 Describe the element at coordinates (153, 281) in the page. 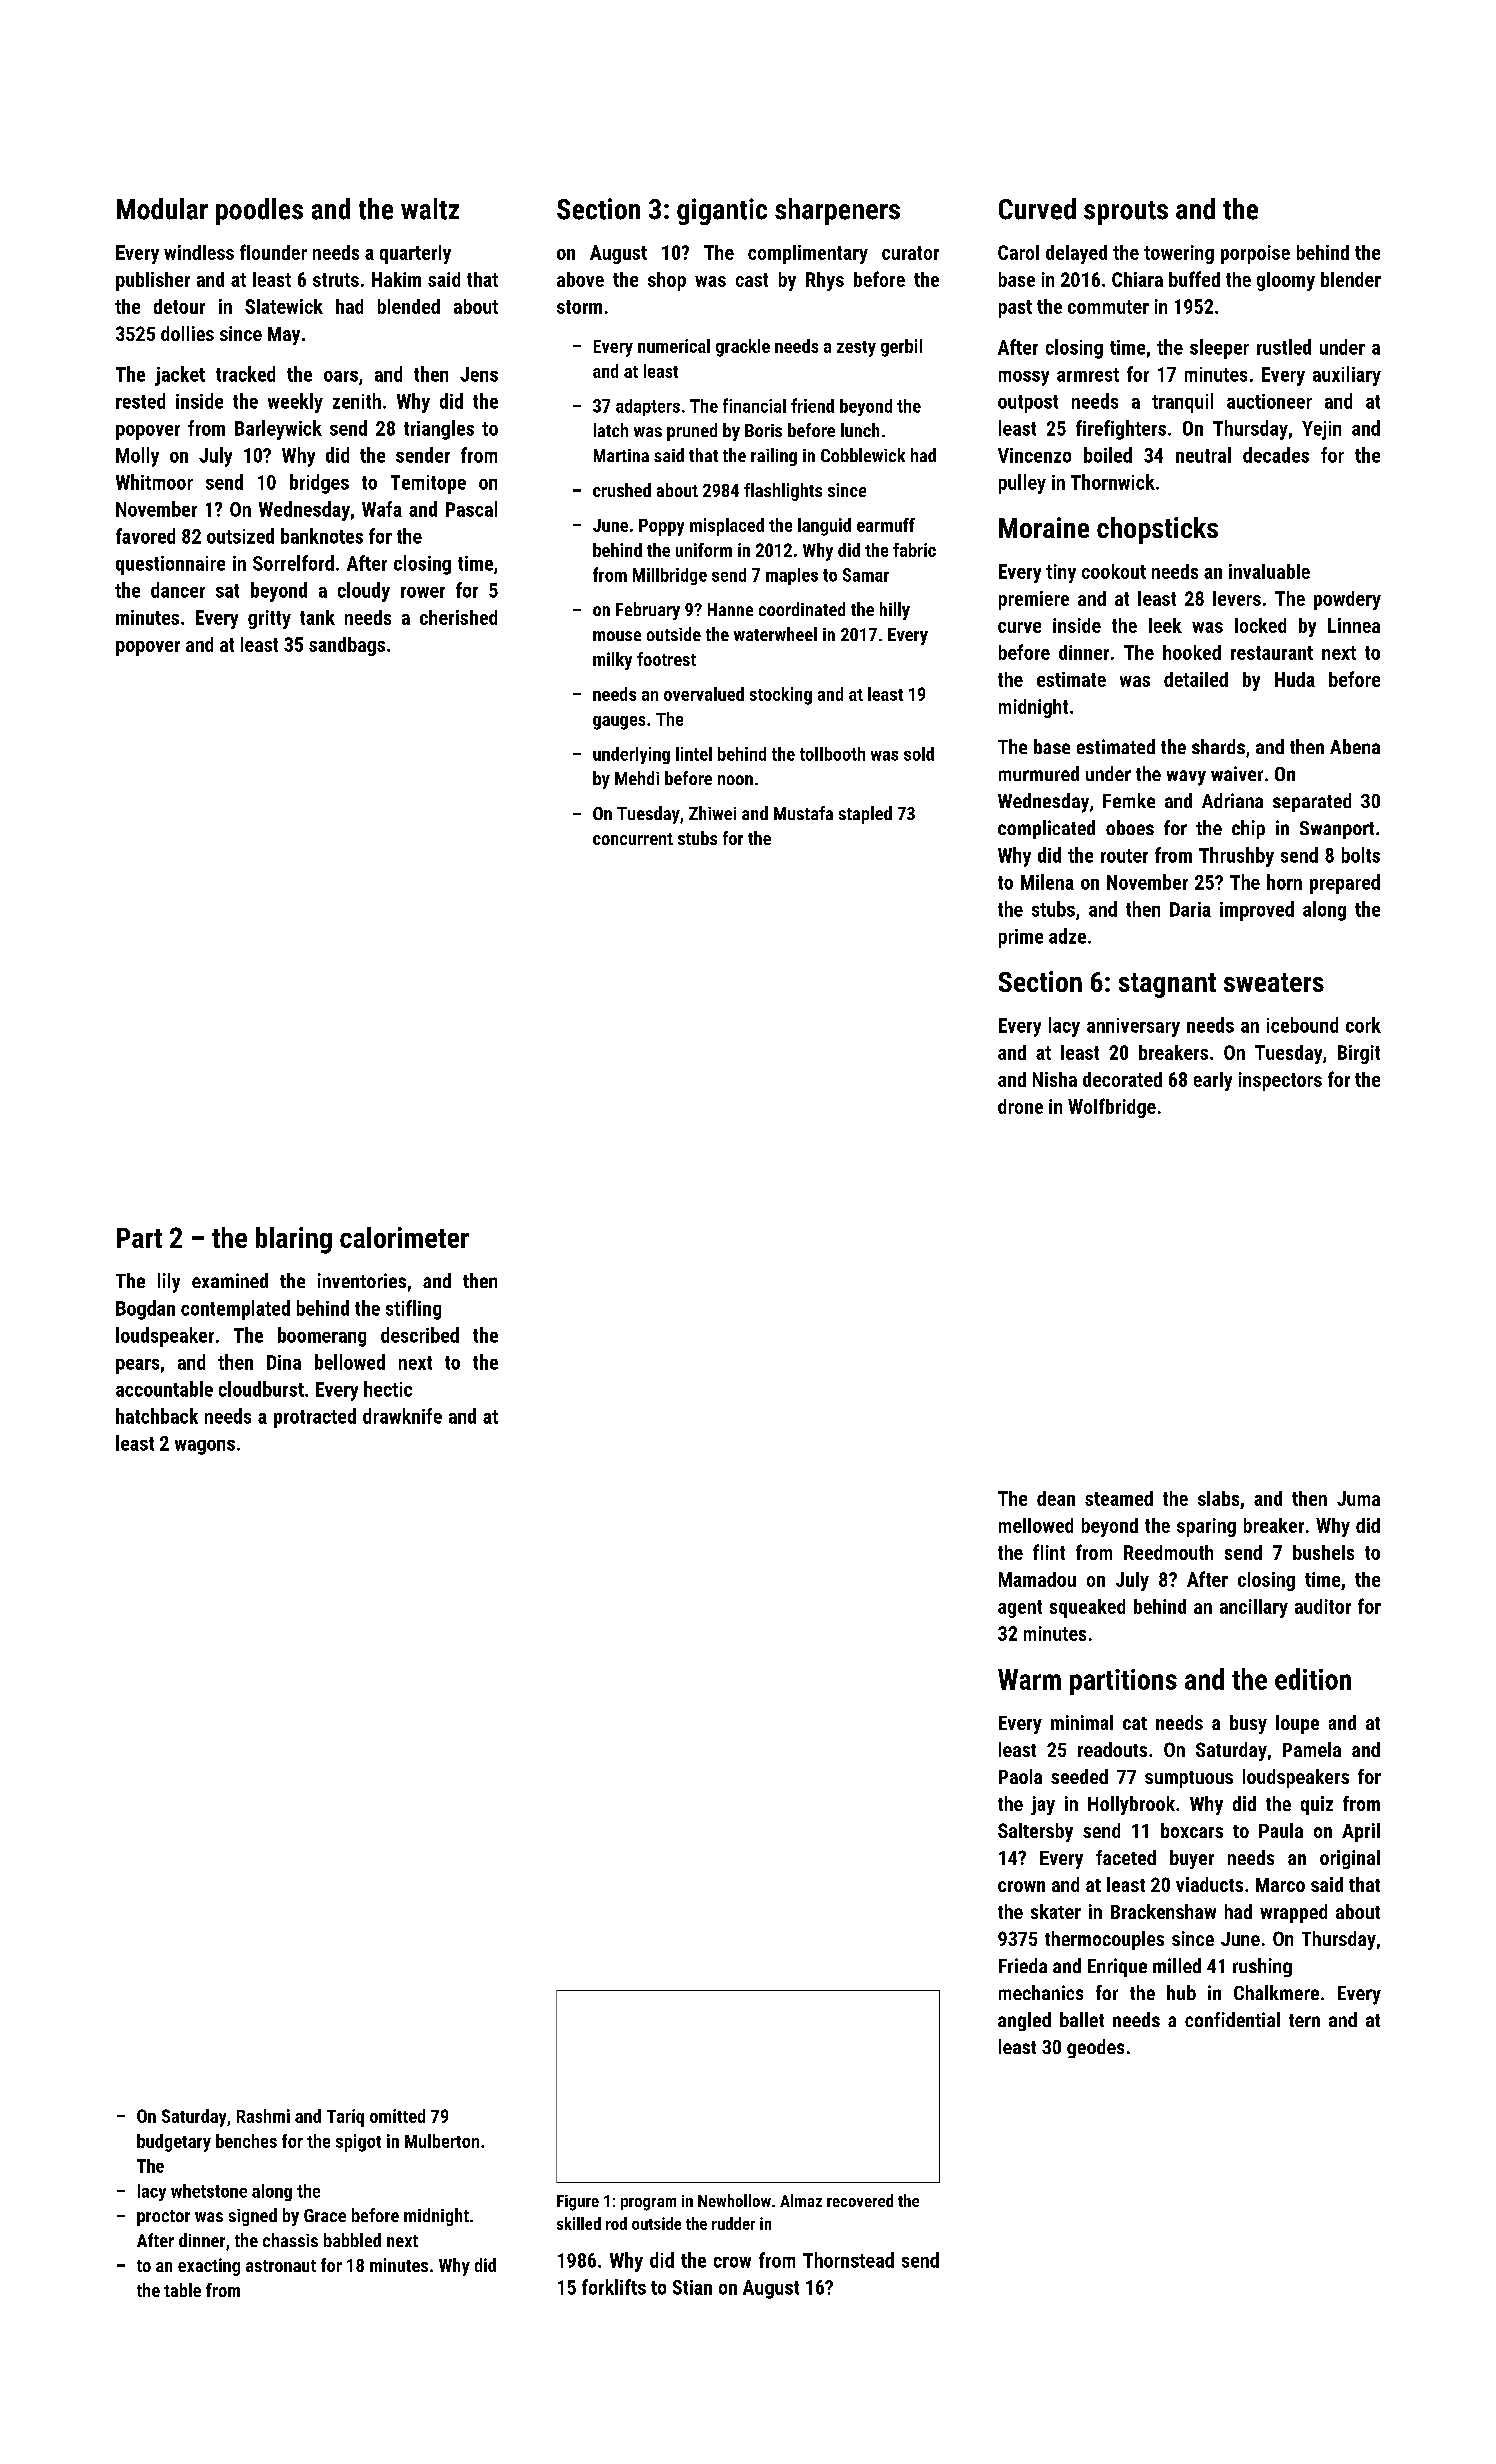

I see `publisher` at that location.
